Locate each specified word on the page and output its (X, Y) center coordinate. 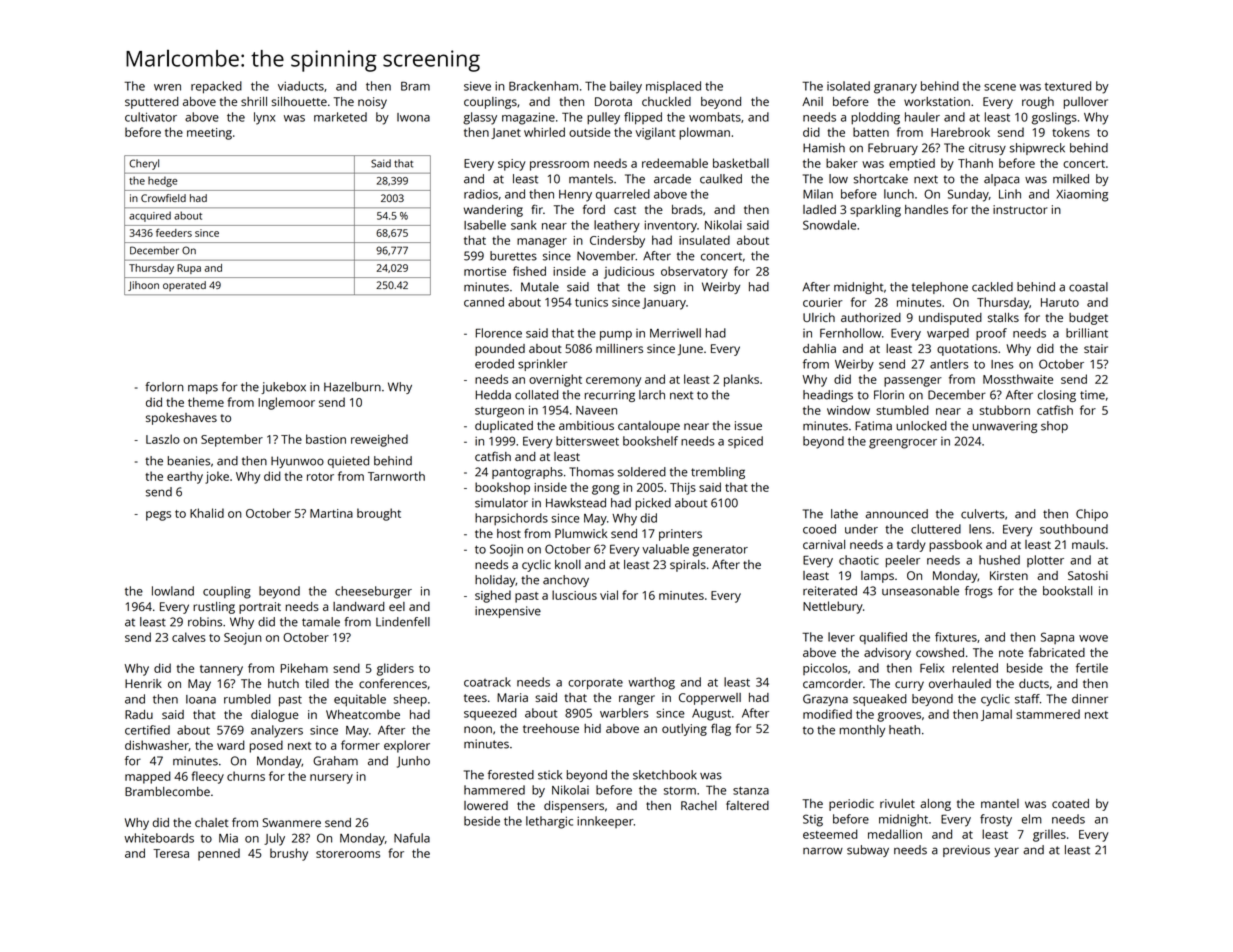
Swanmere (291, 822)
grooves (899, 717)
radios (481, 194)
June (690, 350)
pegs (158, 516)
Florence (499, 333)
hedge (162, 182)
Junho (413, 762)
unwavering (1005, 427)
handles (926, 209)
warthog (651, 683)
